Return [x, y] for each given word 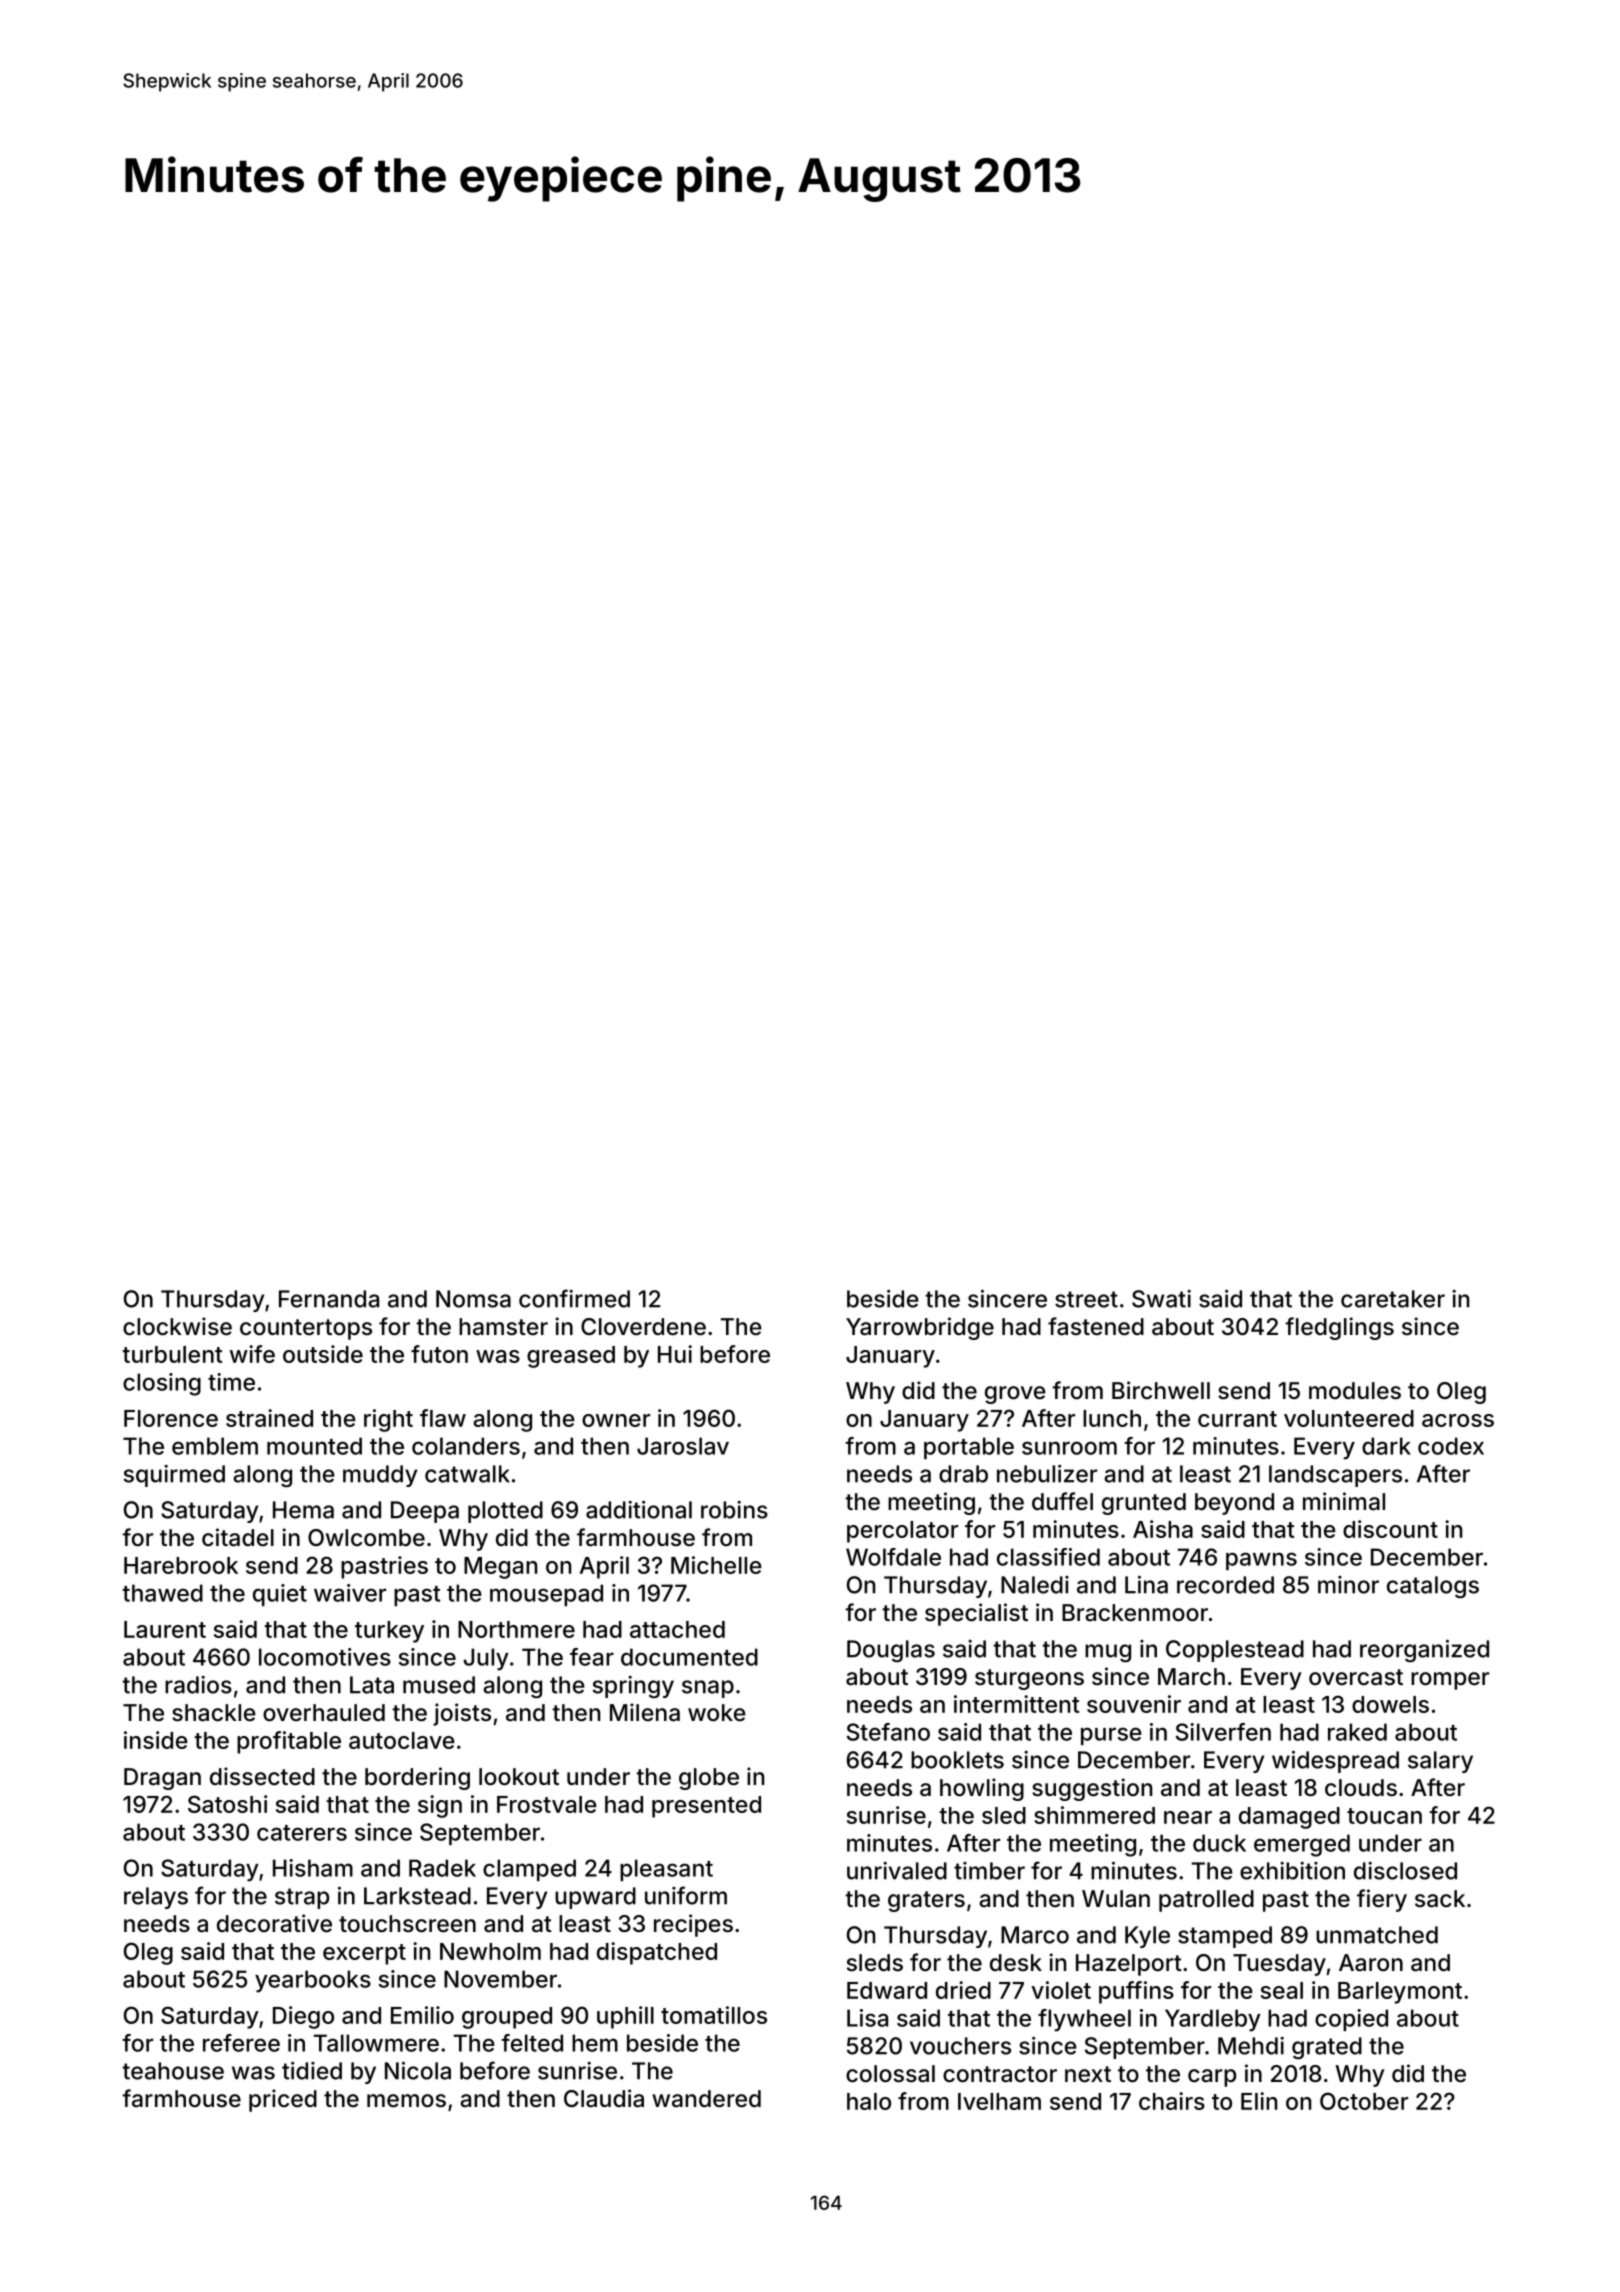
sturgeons [1029, 1679]
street [1086, 1299]
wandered [706, 2099]
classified [1048, 1557]
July [486, 1659]
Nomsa [473, 1299]
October [1364, 2101]
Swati [1161, 1299]
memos [406, 2101]
